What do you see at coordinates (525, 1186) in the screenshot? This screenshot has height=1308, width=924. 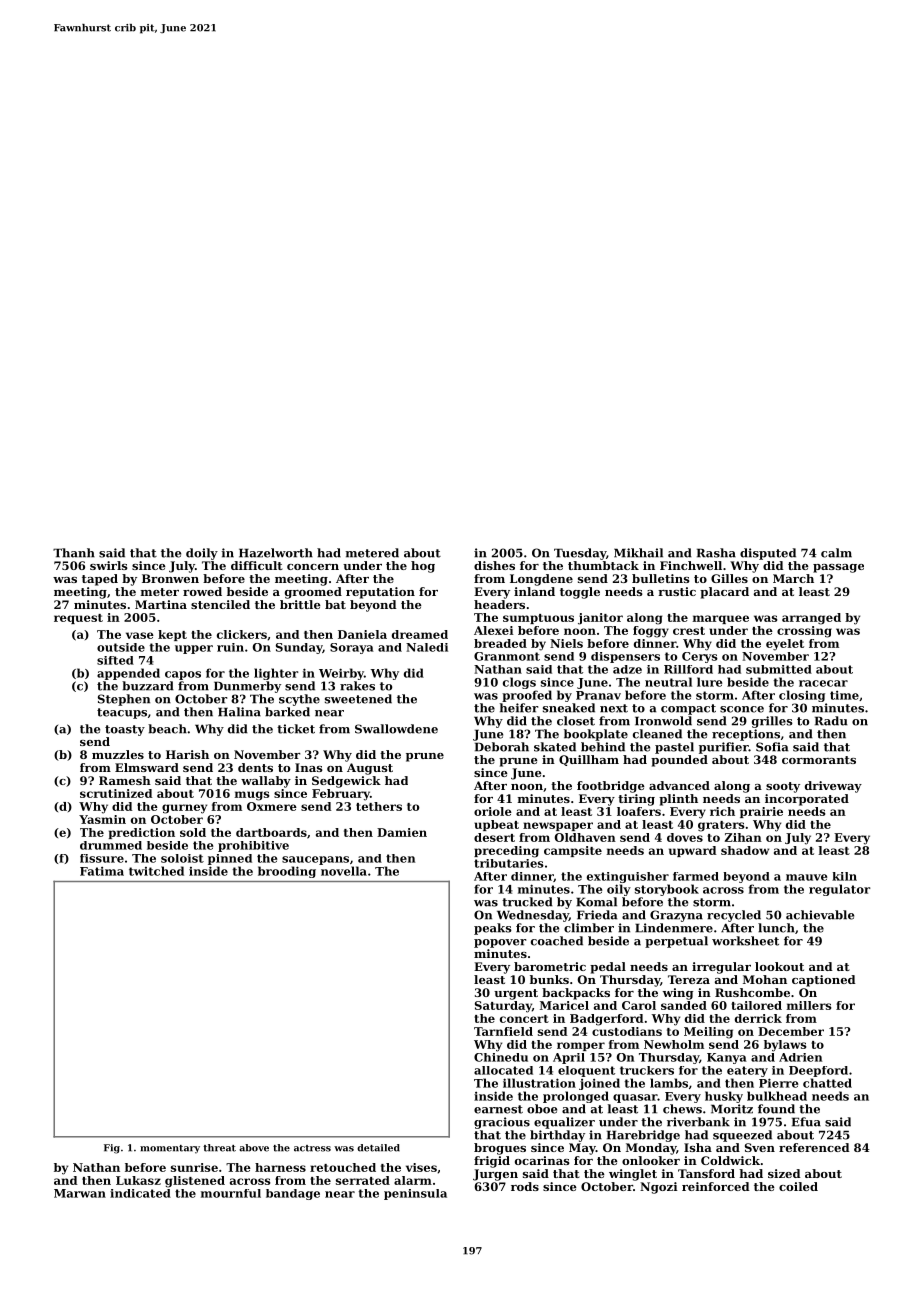 I see `rods` at bounding box center [525, 1186].
